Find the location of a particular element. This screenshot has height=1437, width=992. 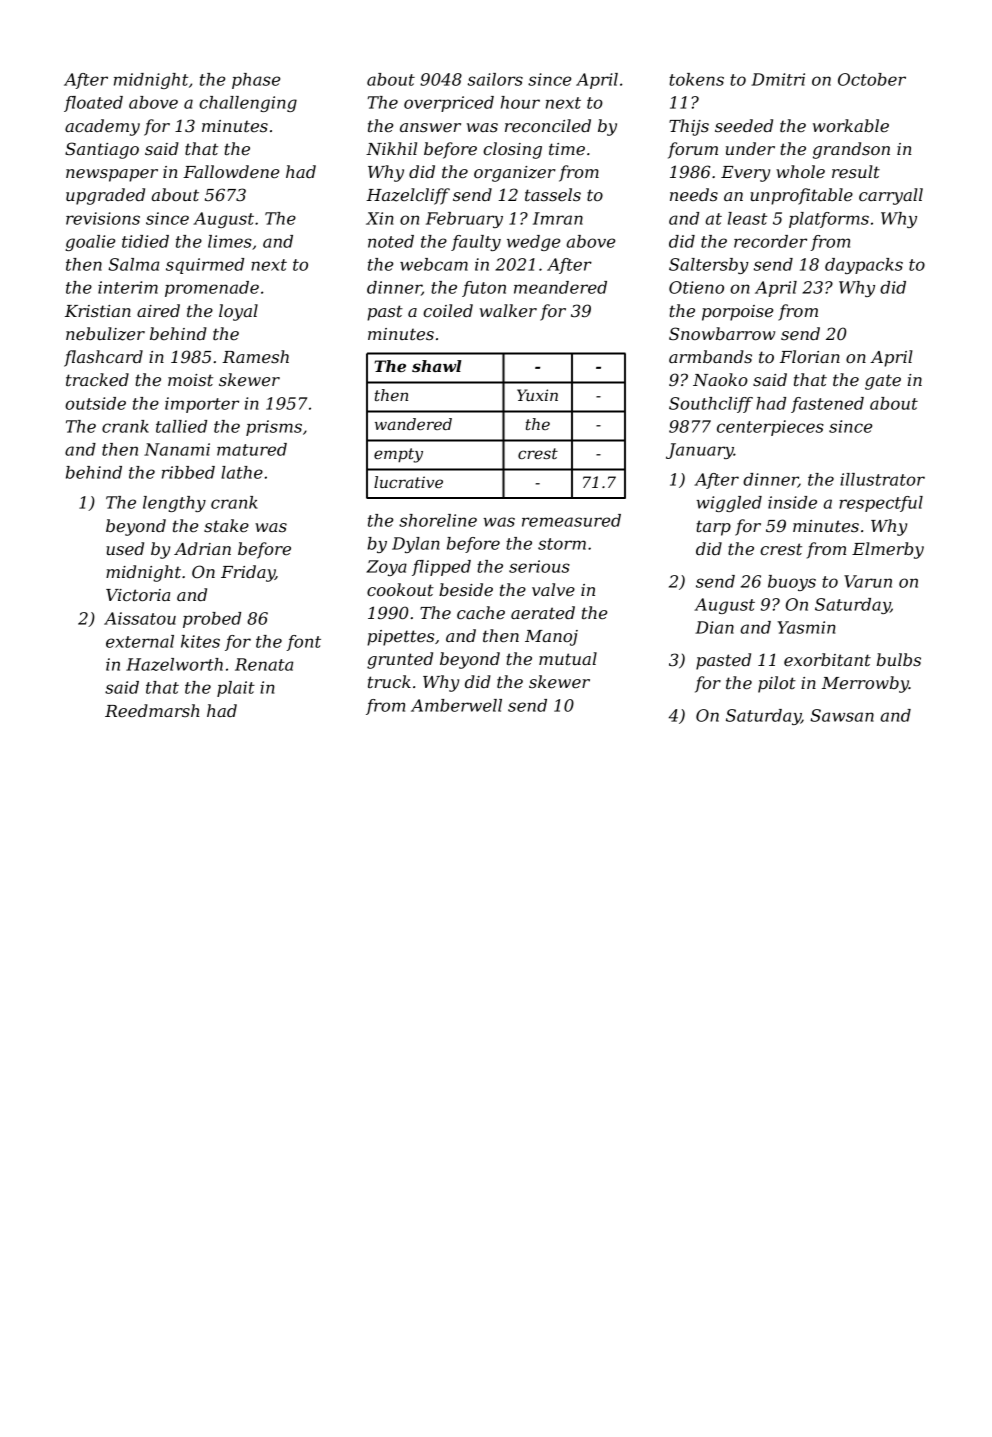

seeded is located at coordinates (744, 125).
